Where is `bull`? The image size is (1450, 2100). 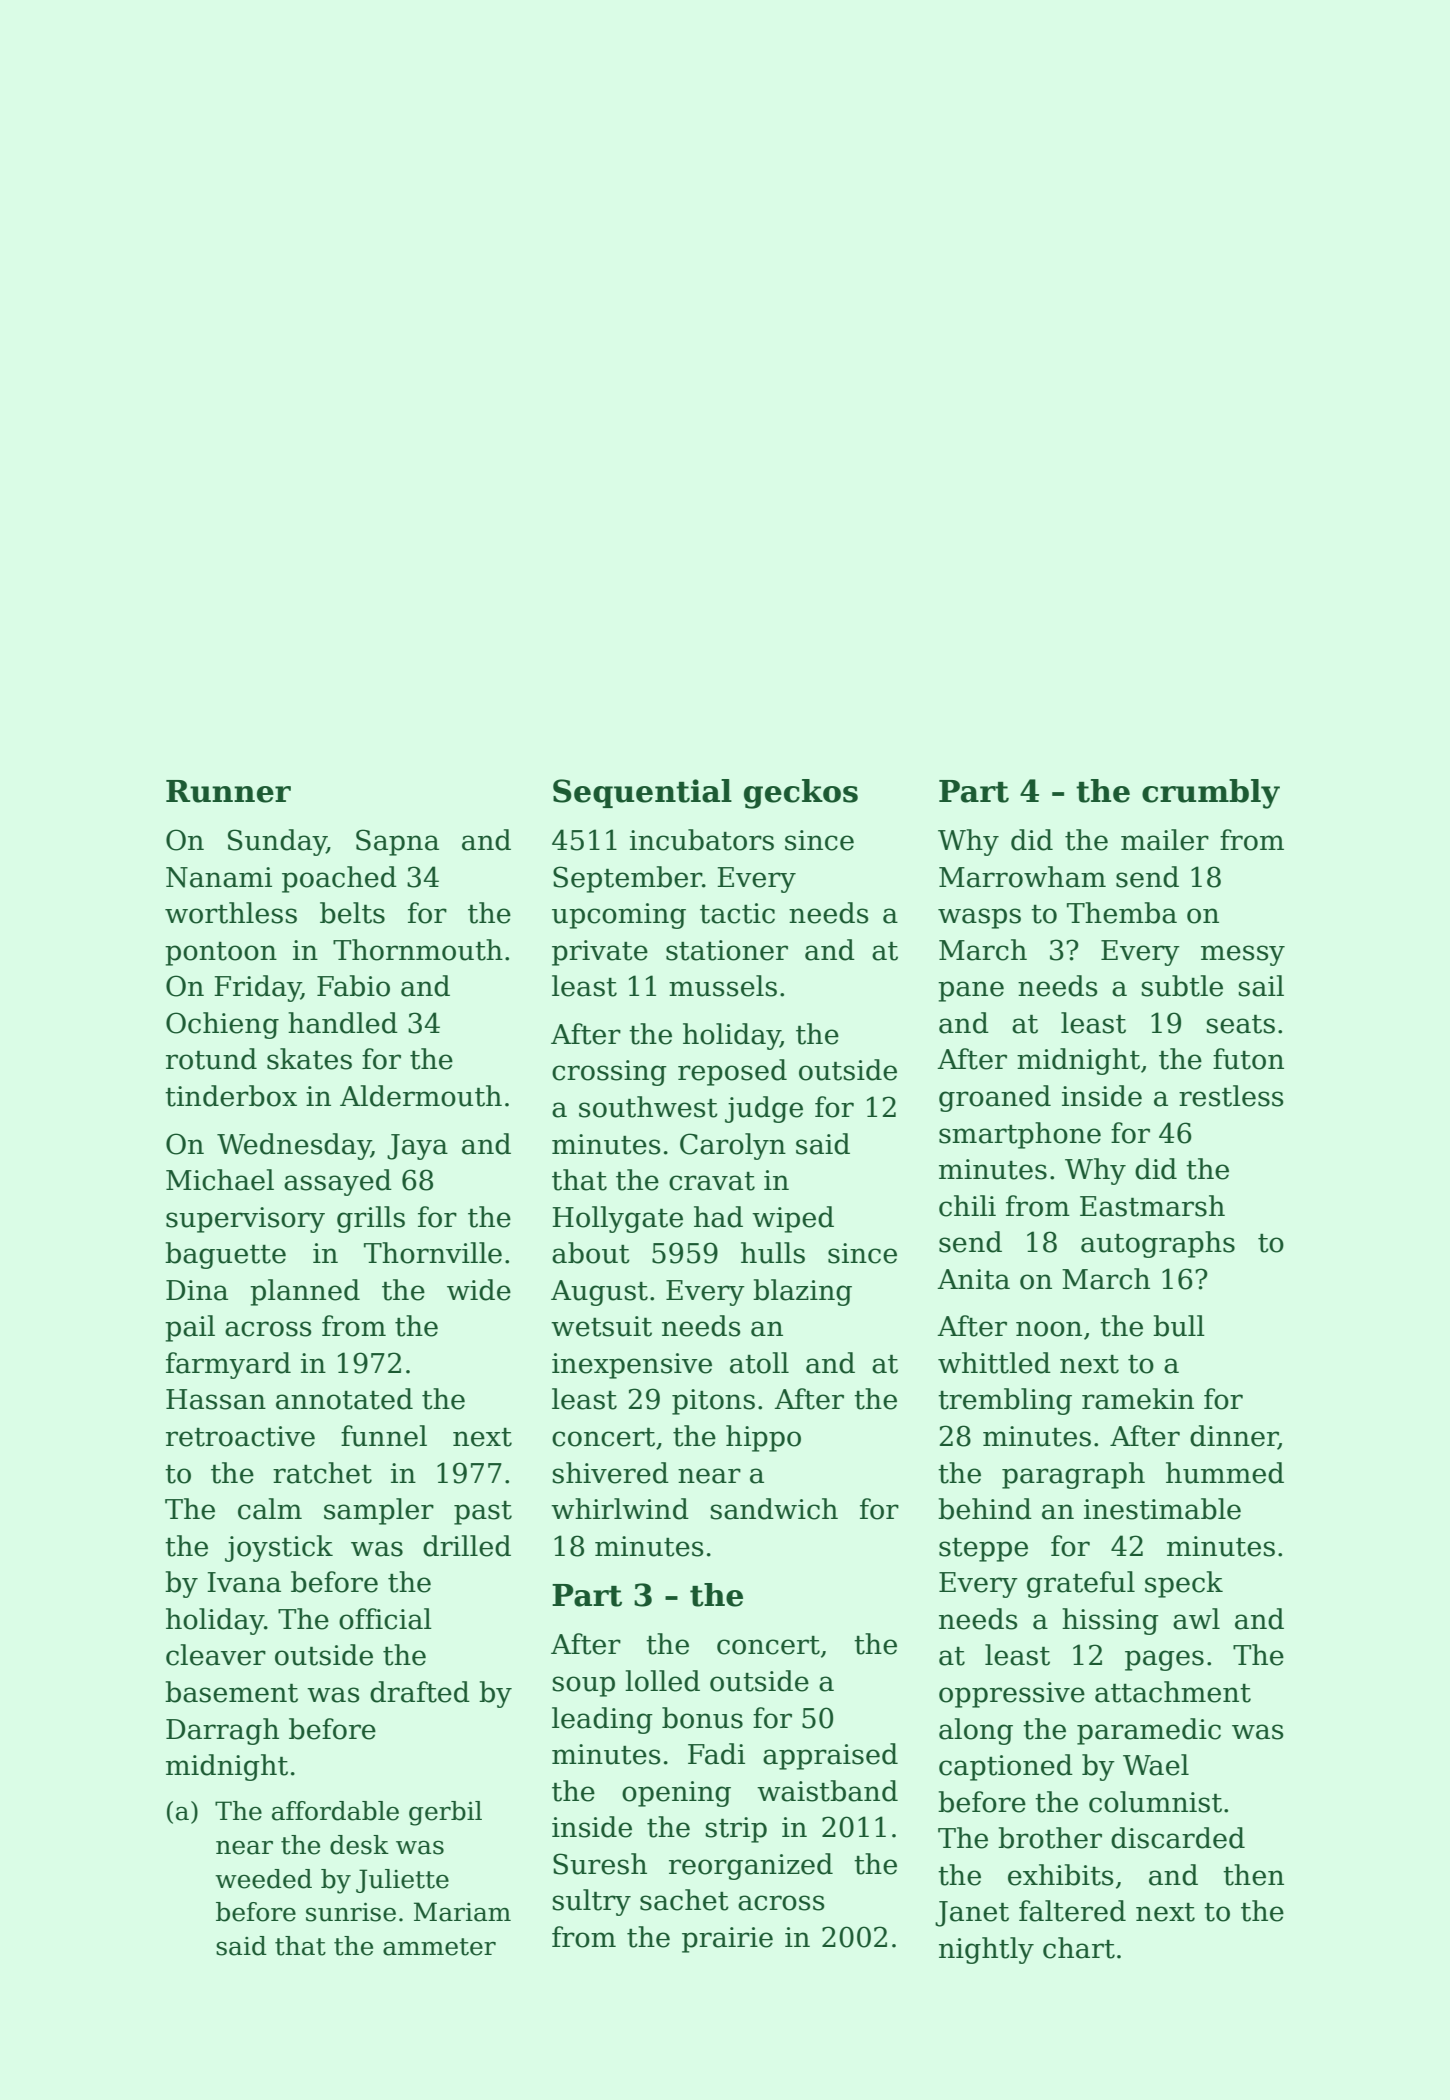 bull is located at coordinates (1179, 1326).
